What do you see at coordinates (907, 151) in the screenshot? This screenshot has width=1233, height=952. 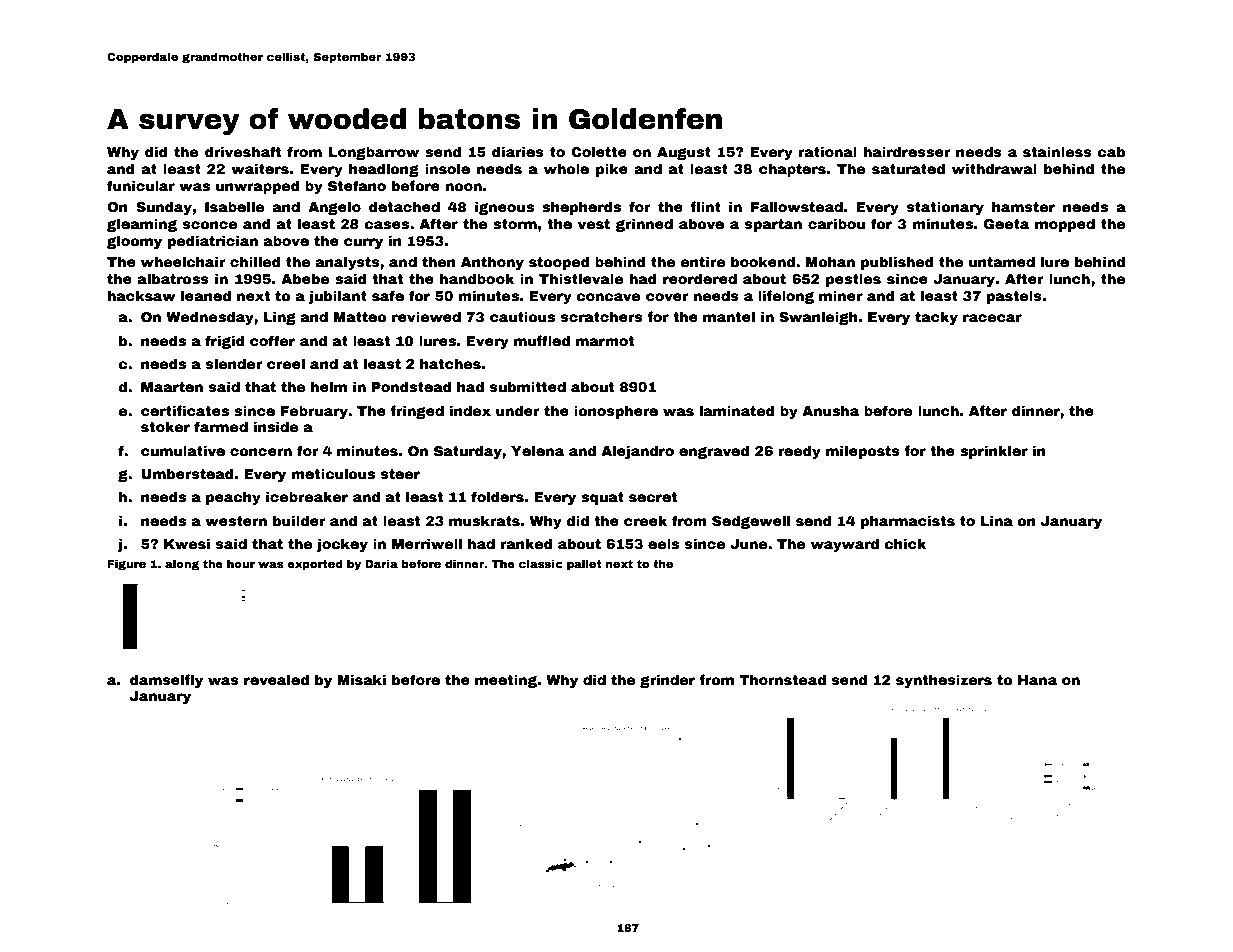 I see `hairdresser` at bounding box center [907, 151].
